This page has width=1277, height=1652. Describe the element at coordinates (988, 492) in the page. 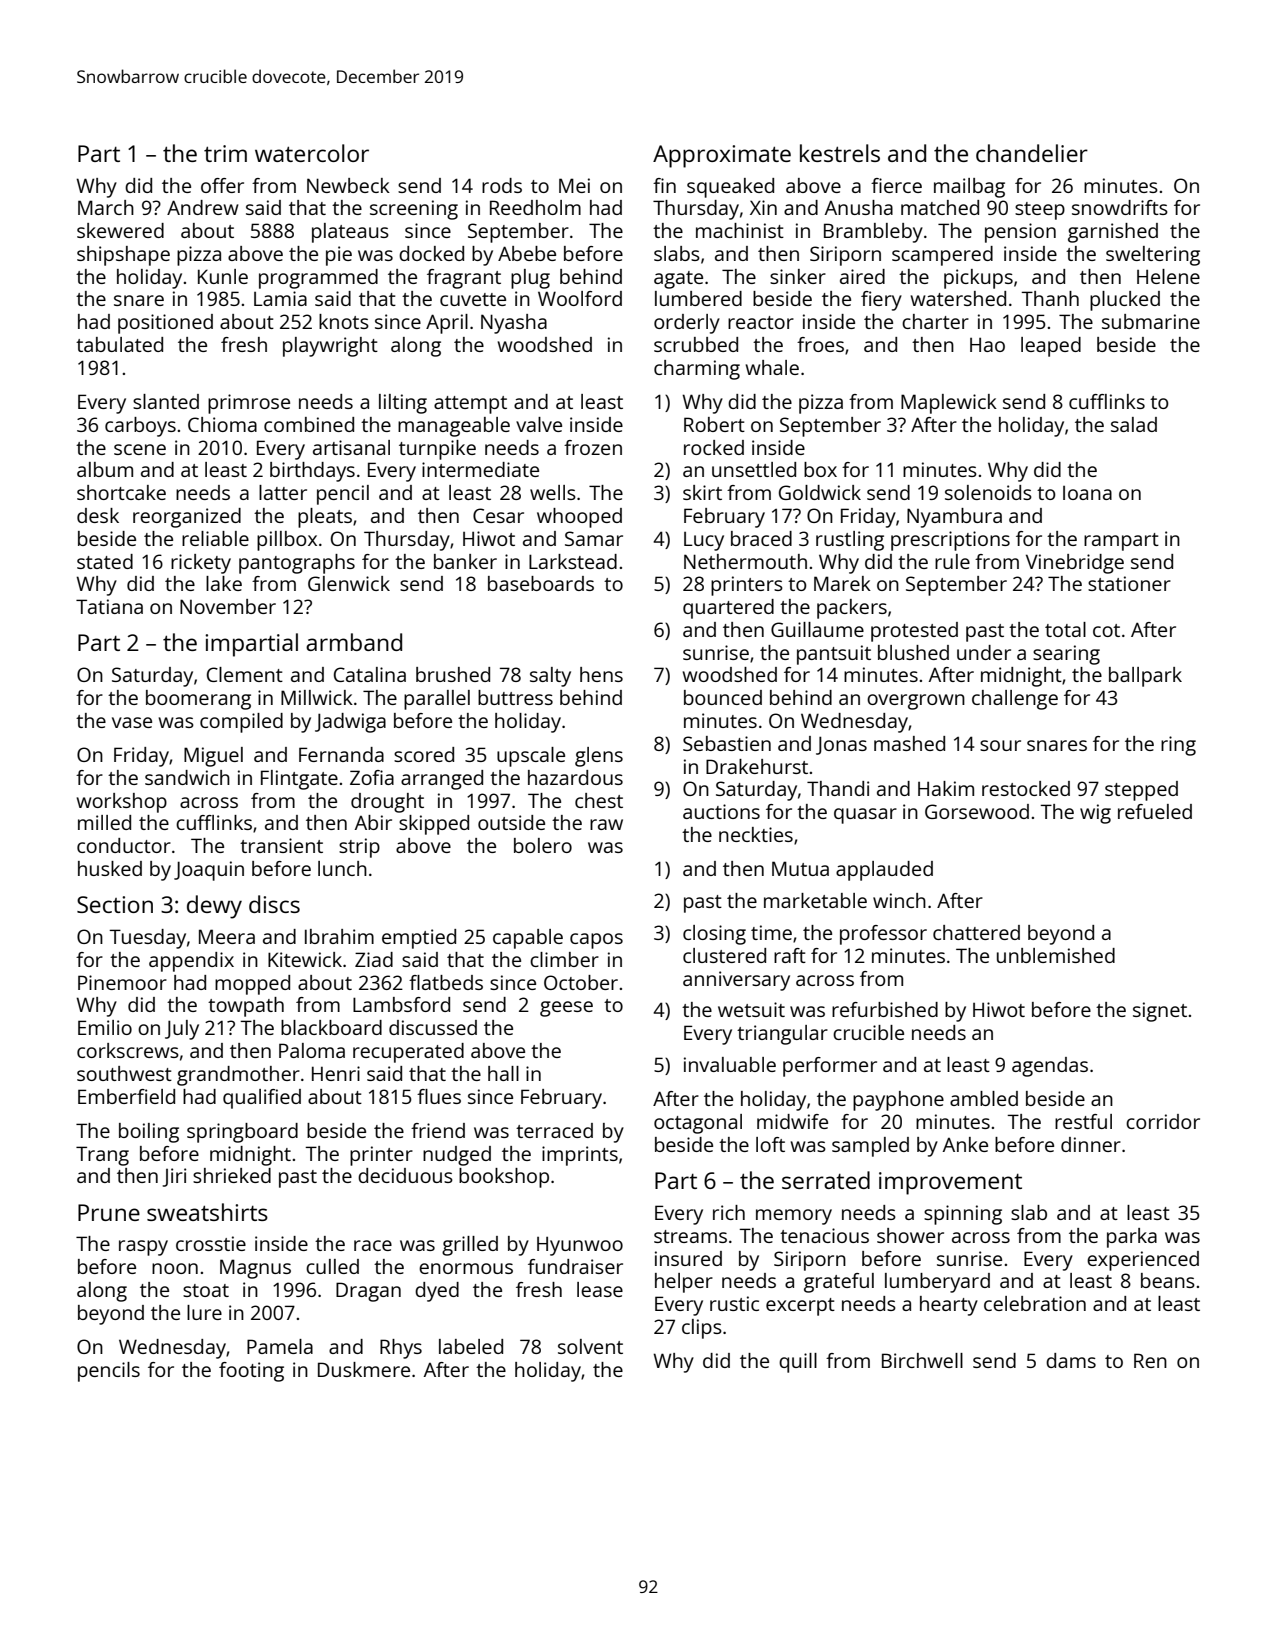

I see `solenoids` at that location.
